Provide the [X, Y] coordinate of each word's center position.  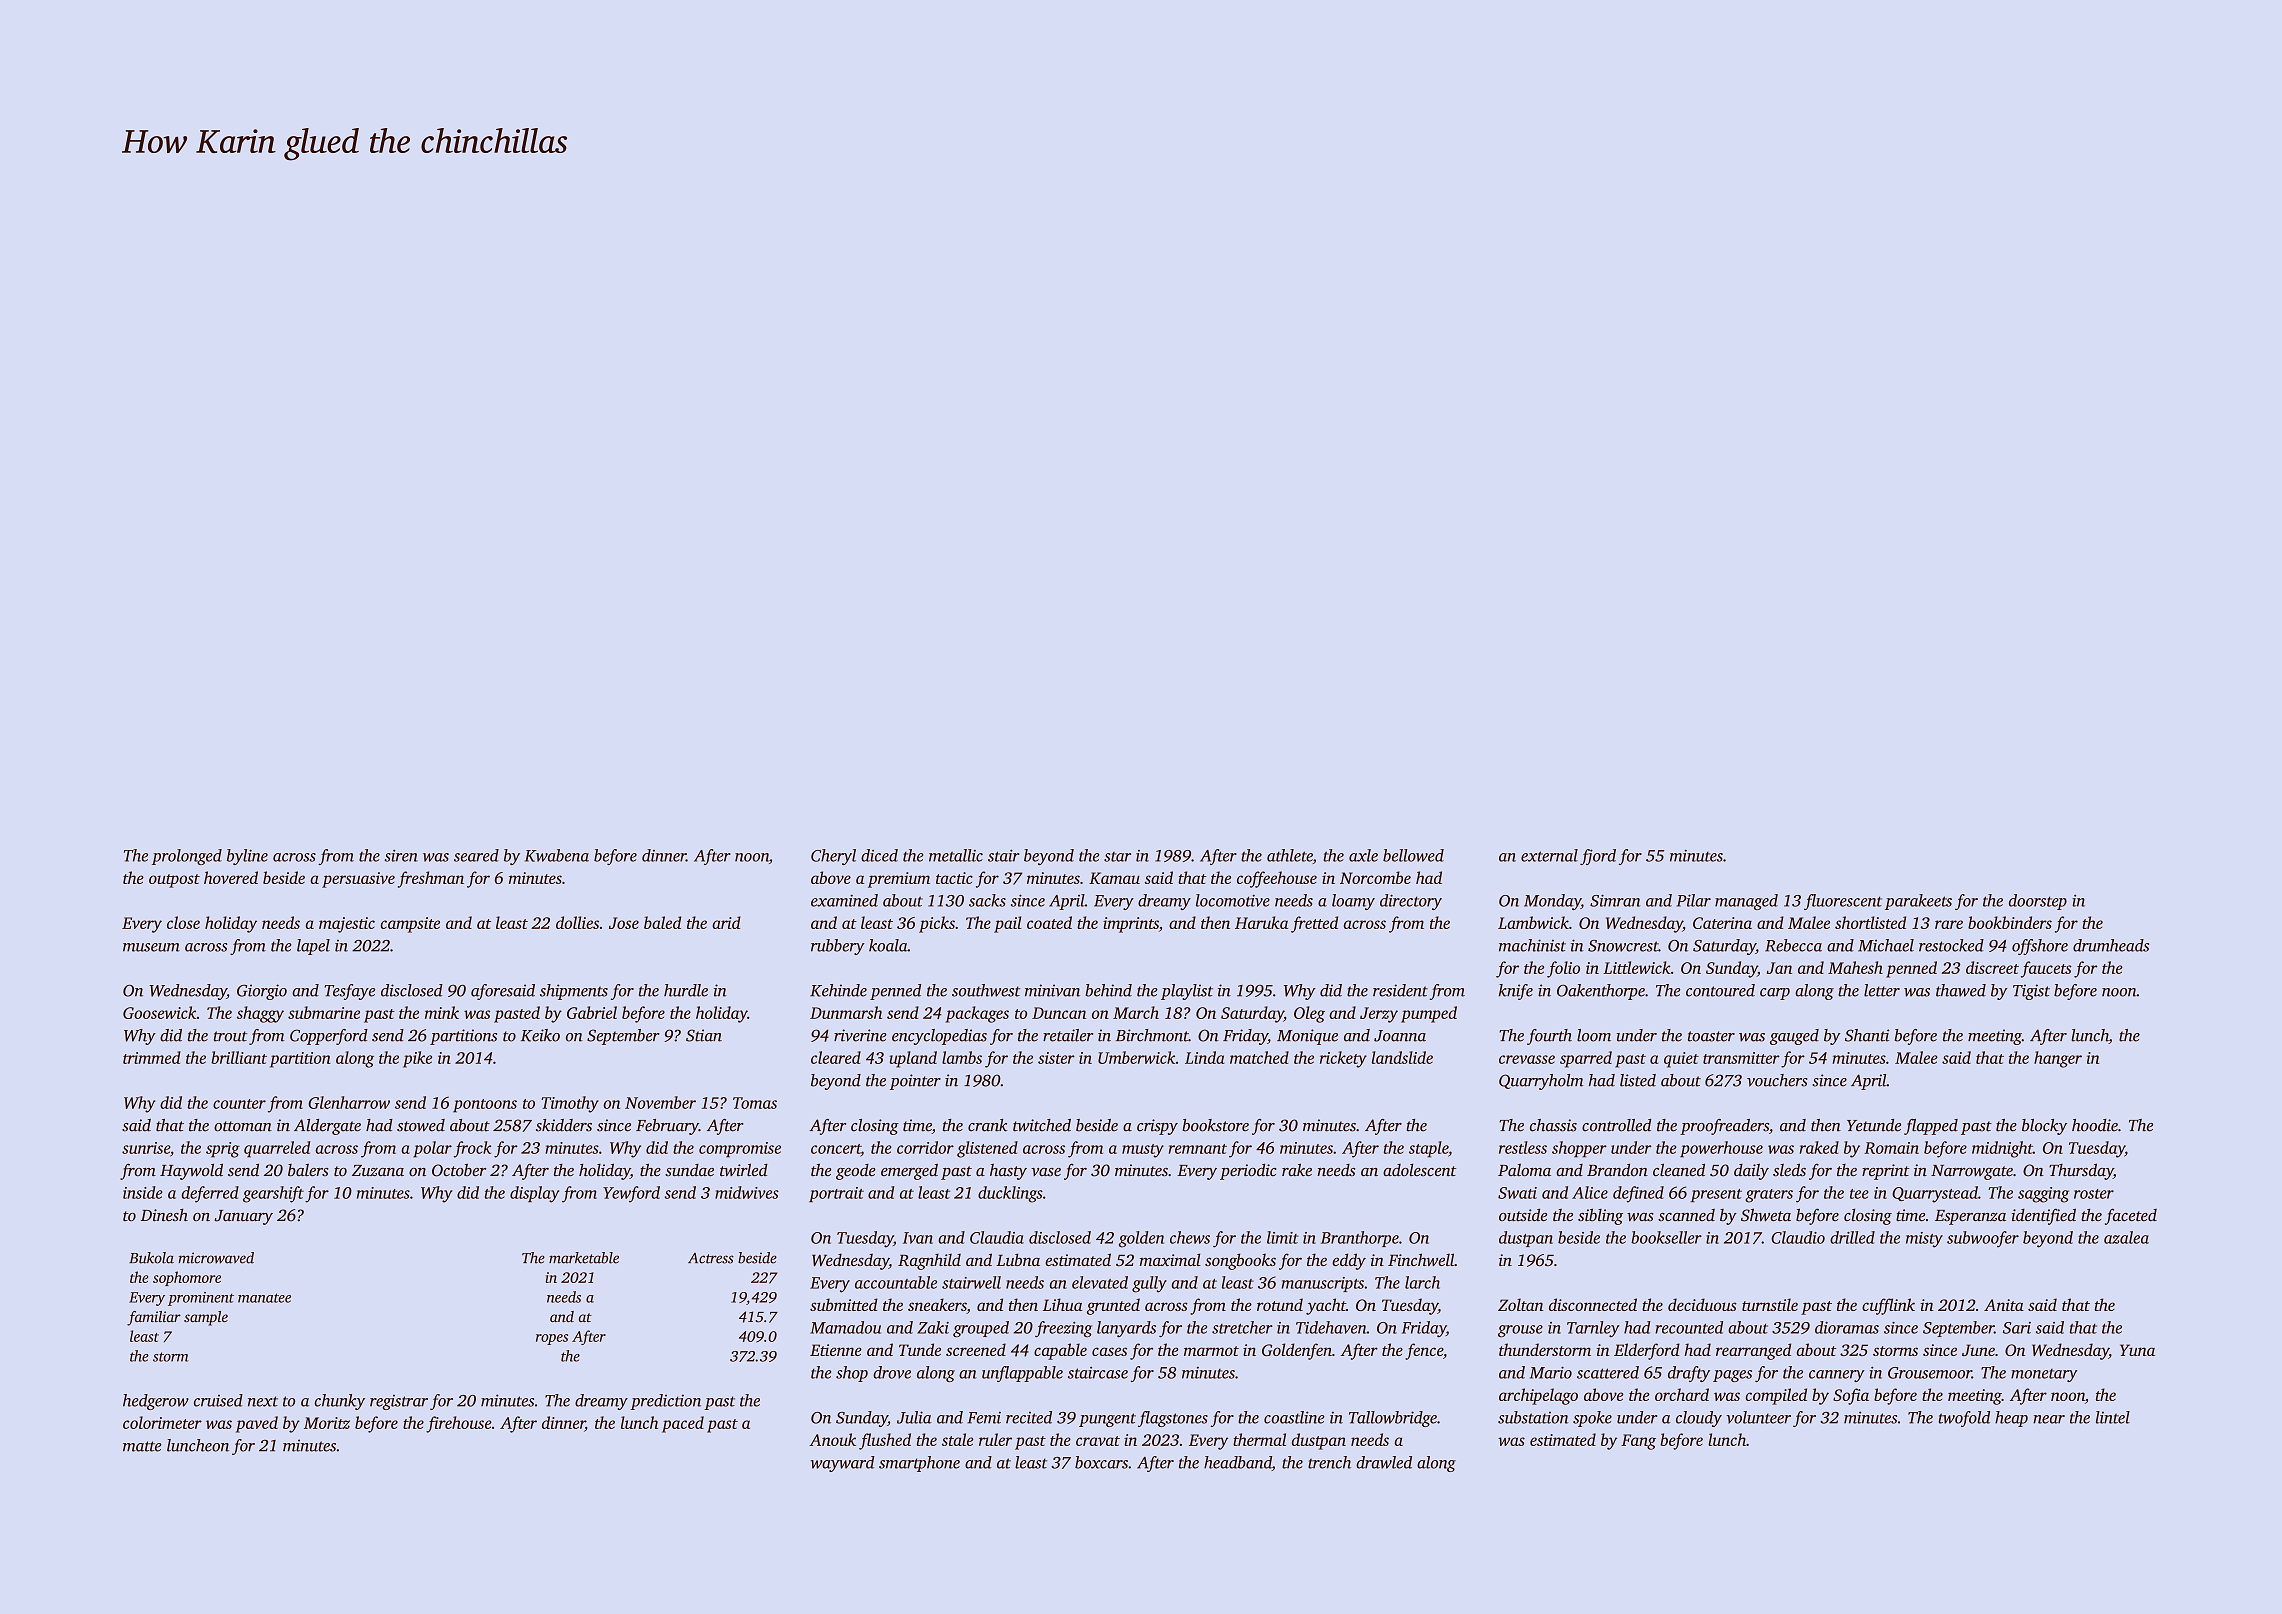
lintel [2113, 1417]
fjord [1598, 857]
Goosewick [159, 1012]
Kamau [1114, 878]
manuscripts [1323, 1284]
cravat [1098, 1441]
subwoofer [1983, 1239]
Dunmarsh [846, 1012]
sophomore [187, 1278]
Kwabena [557, 855]
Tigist [2031, 992]
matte [142, 1446]
